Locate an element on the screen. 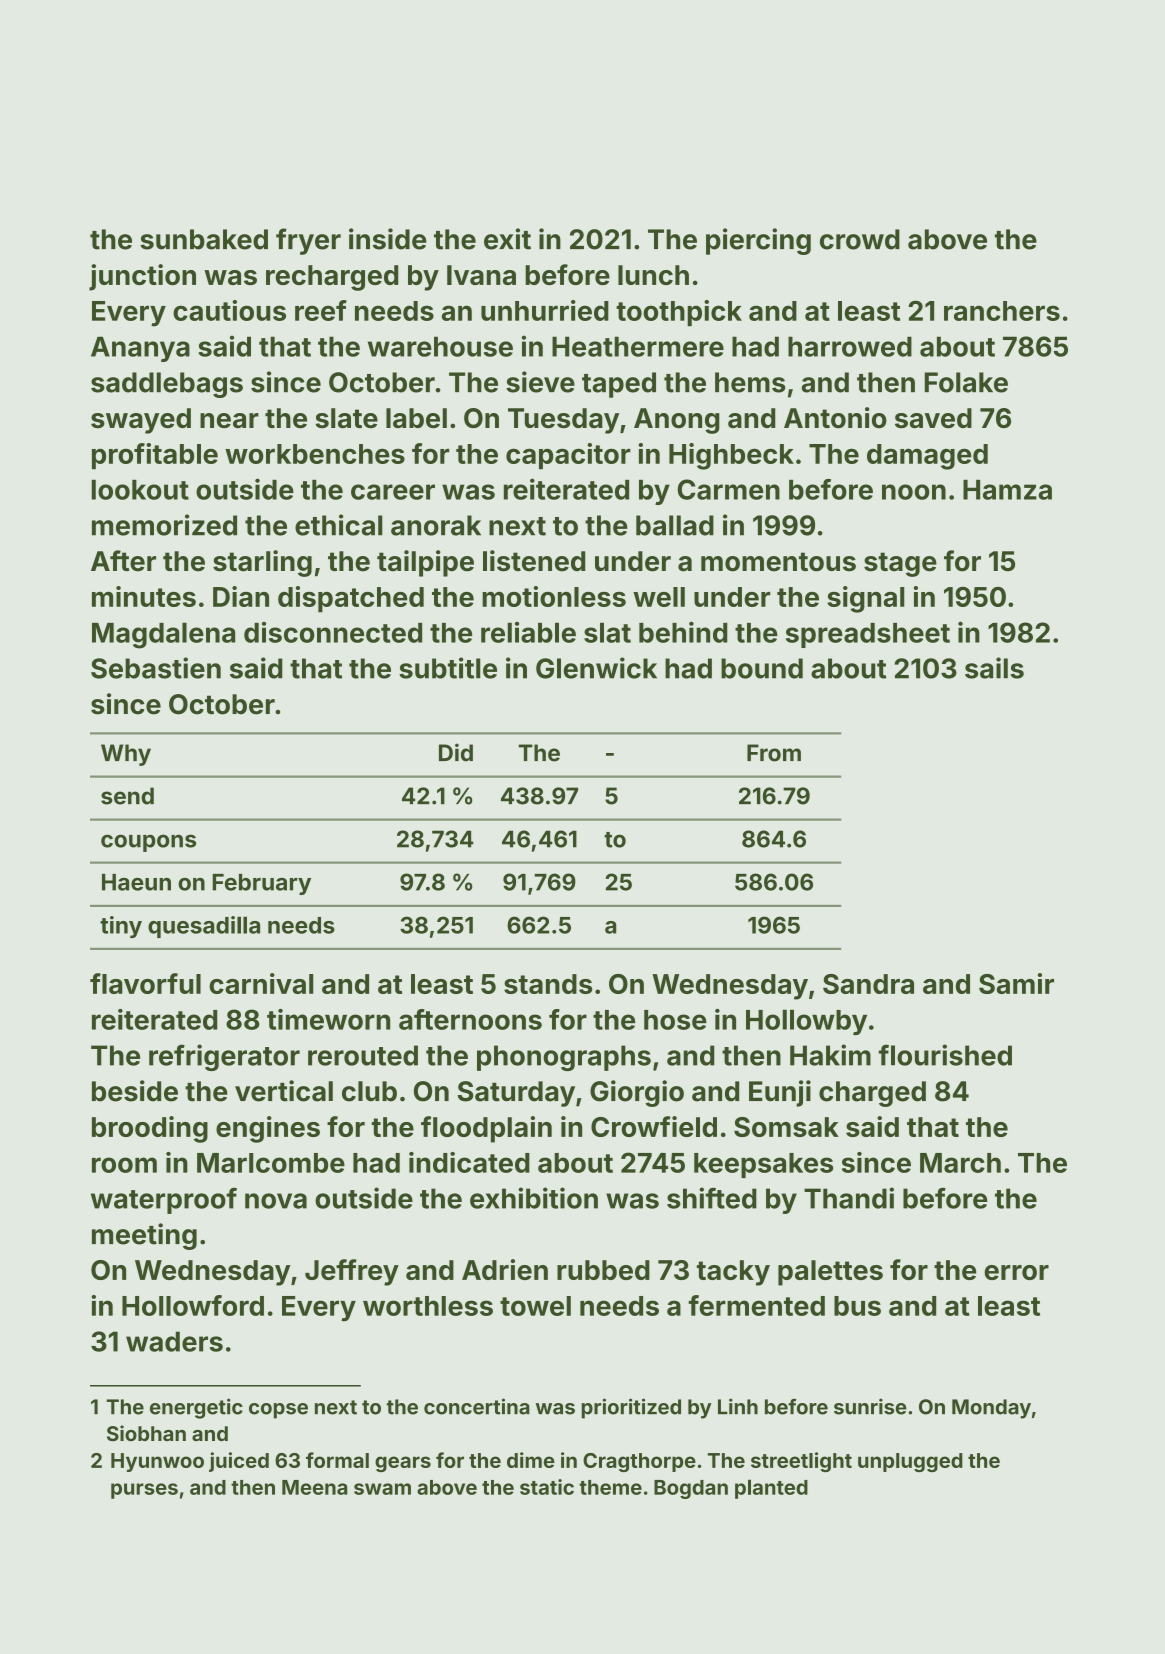 Image resolution: width=1165 pixels, height=1654 pixels. stands is located at coordinates (548, 984).
